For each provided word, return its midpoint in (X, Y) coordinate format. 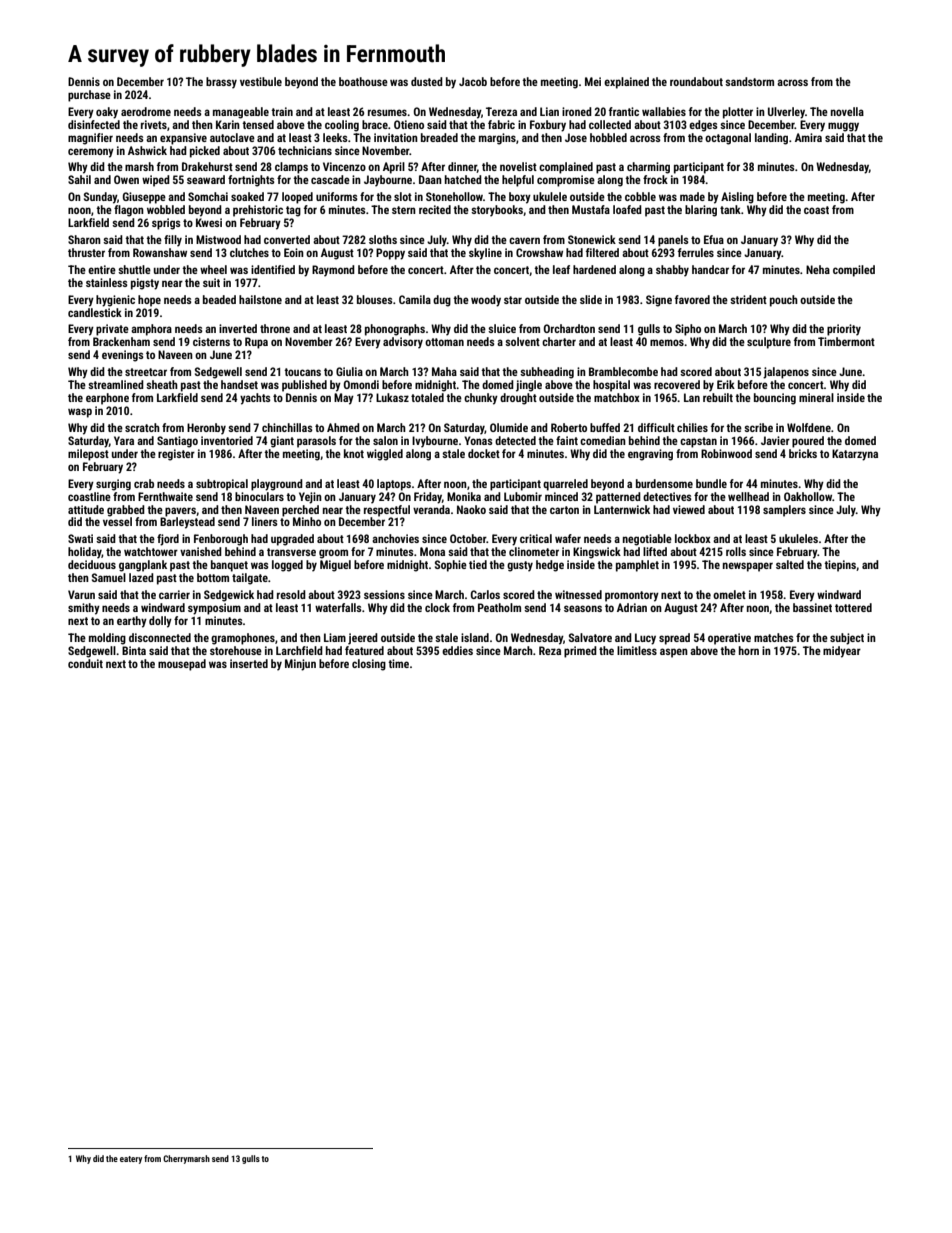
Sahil (79, 179)
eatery (131, 1160)
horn (749, 650)
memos (667, 342)
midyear (842, 652)
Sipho (688, 330)
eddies (457, 650)
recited (435, 209)
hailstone (260, 299)
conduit (85, 663)
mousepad (182, 665)
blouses (375, 299)
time (398, 663)
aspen (674, 653)
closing (369, 665)
